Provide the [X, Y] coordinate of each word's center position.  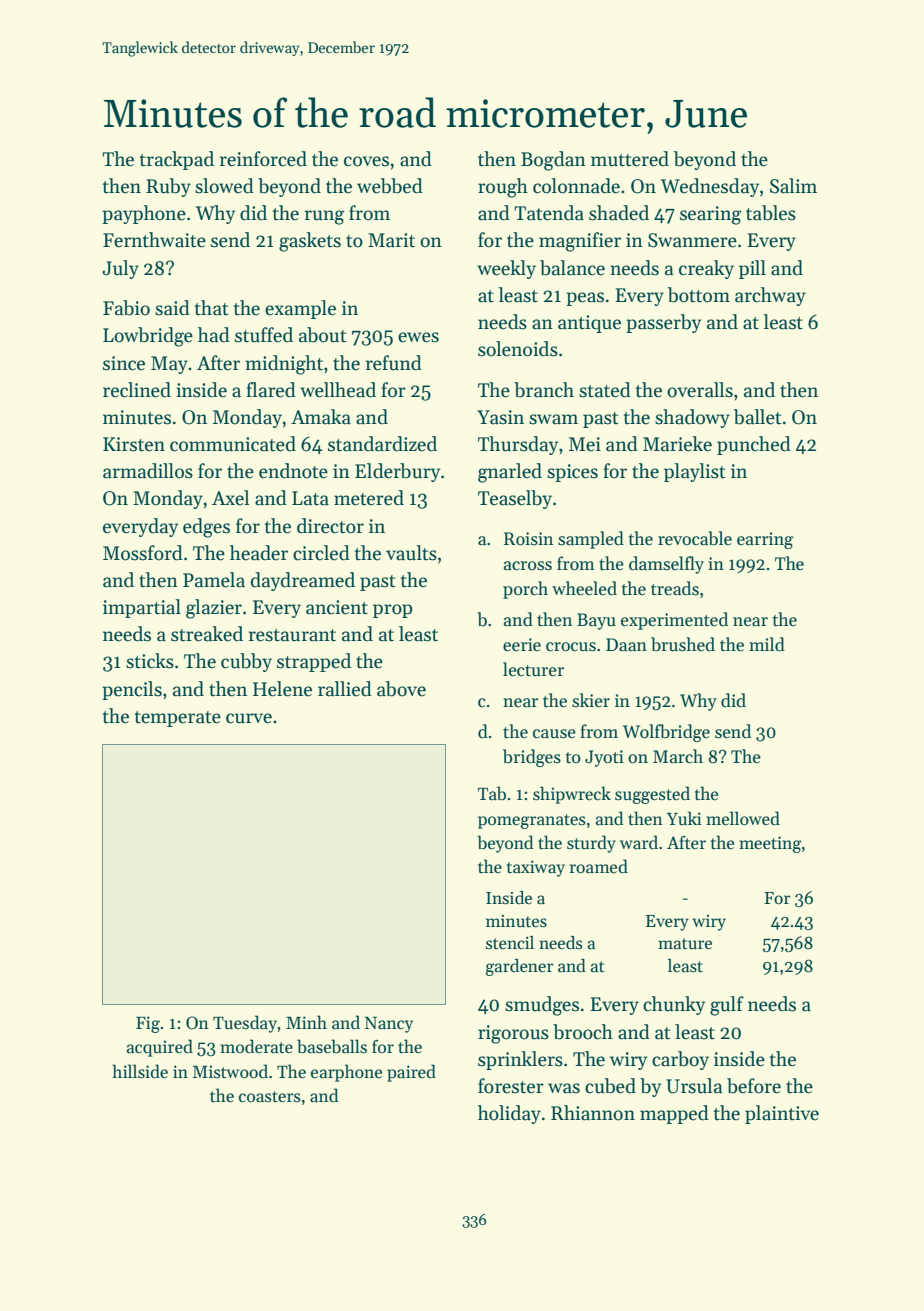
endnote [293, 471]
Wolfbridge [666, 733]
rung [324, 217]
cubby [246, 662]
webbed [390, 186]
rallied [345, 689]
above [401, 689]
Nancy [389, 1025]
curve [249, 718]
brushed [683, 644]
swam [553, 419]
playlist [695, 472]
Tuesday [245, 1024]
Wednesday [710, 187]
